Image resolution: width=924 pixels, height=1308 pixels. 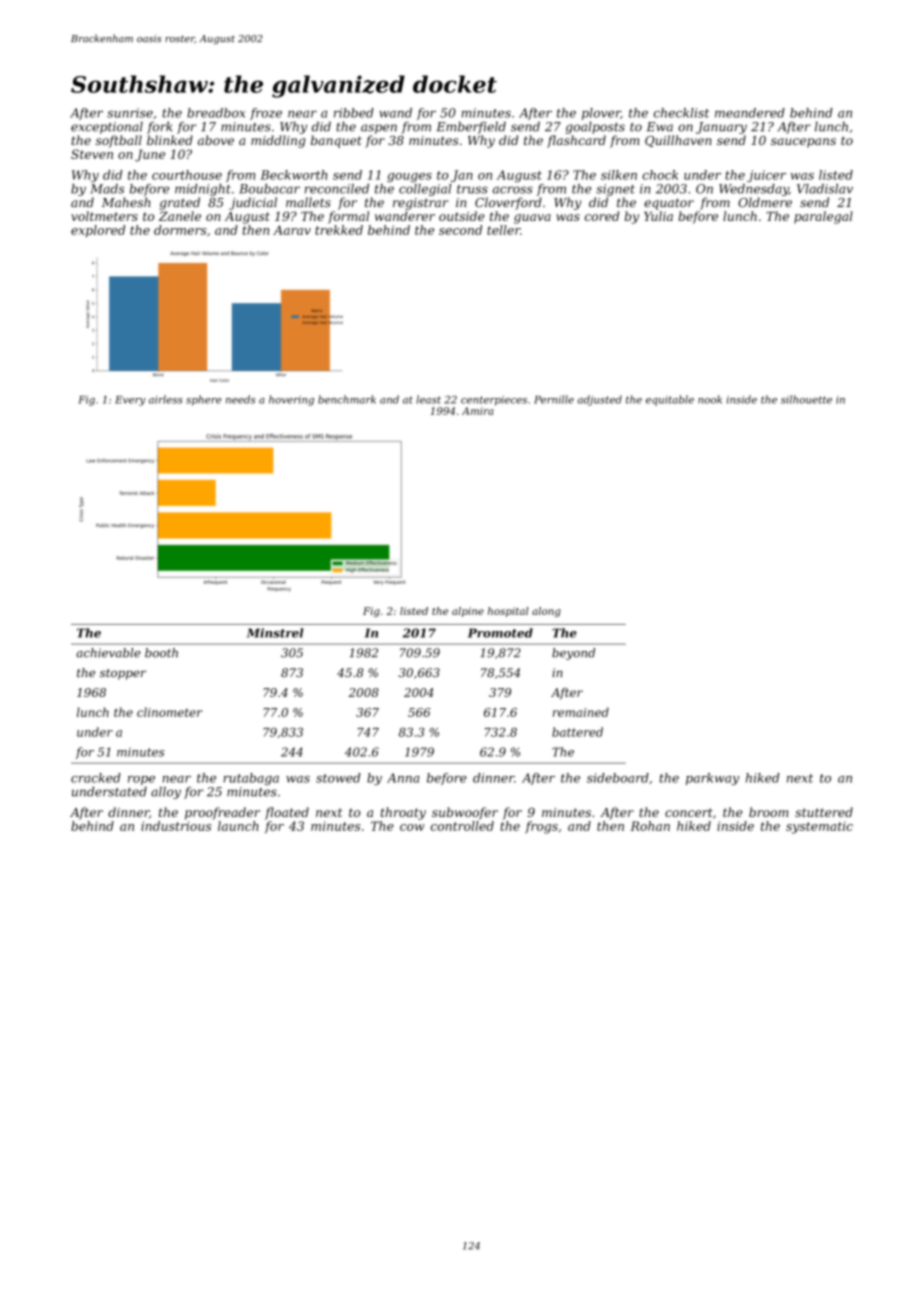 I want to click on industrious, so click(x=176, y=826).
